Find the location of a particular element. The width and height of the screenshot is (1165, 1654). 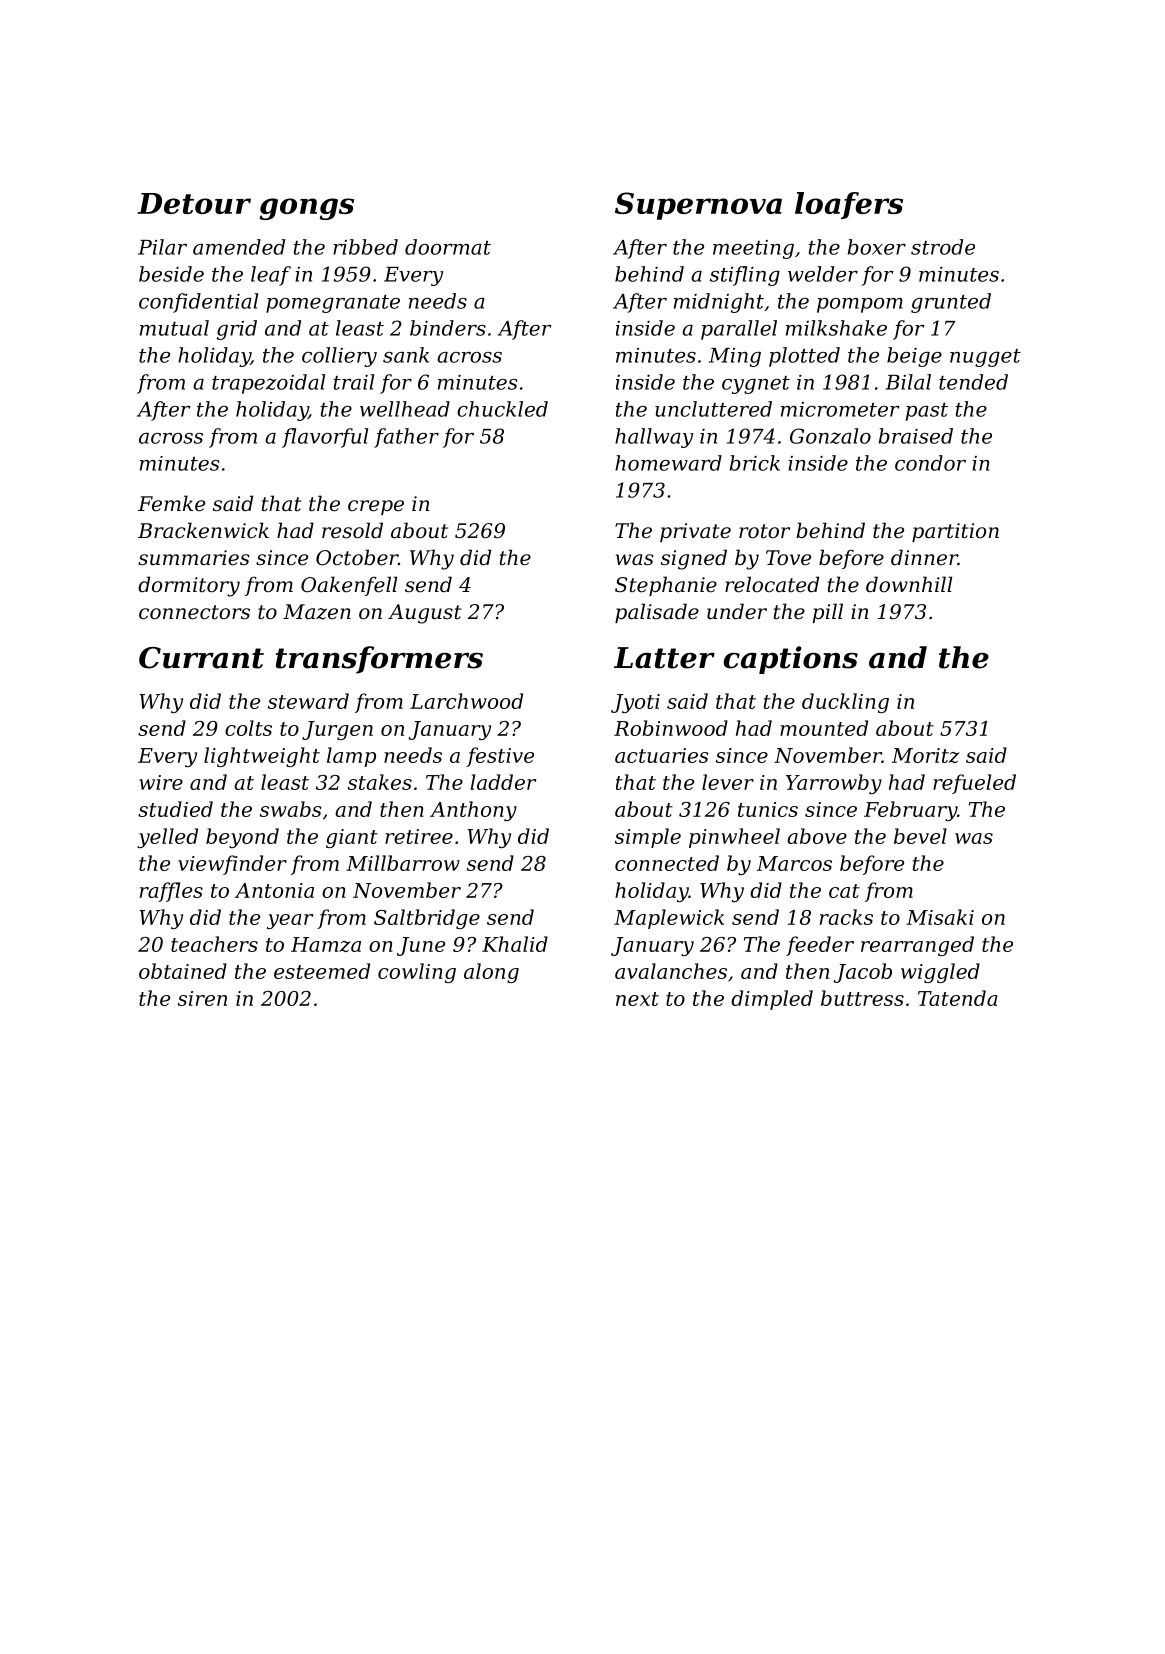

gongs is located at coordinates (307, 209).
